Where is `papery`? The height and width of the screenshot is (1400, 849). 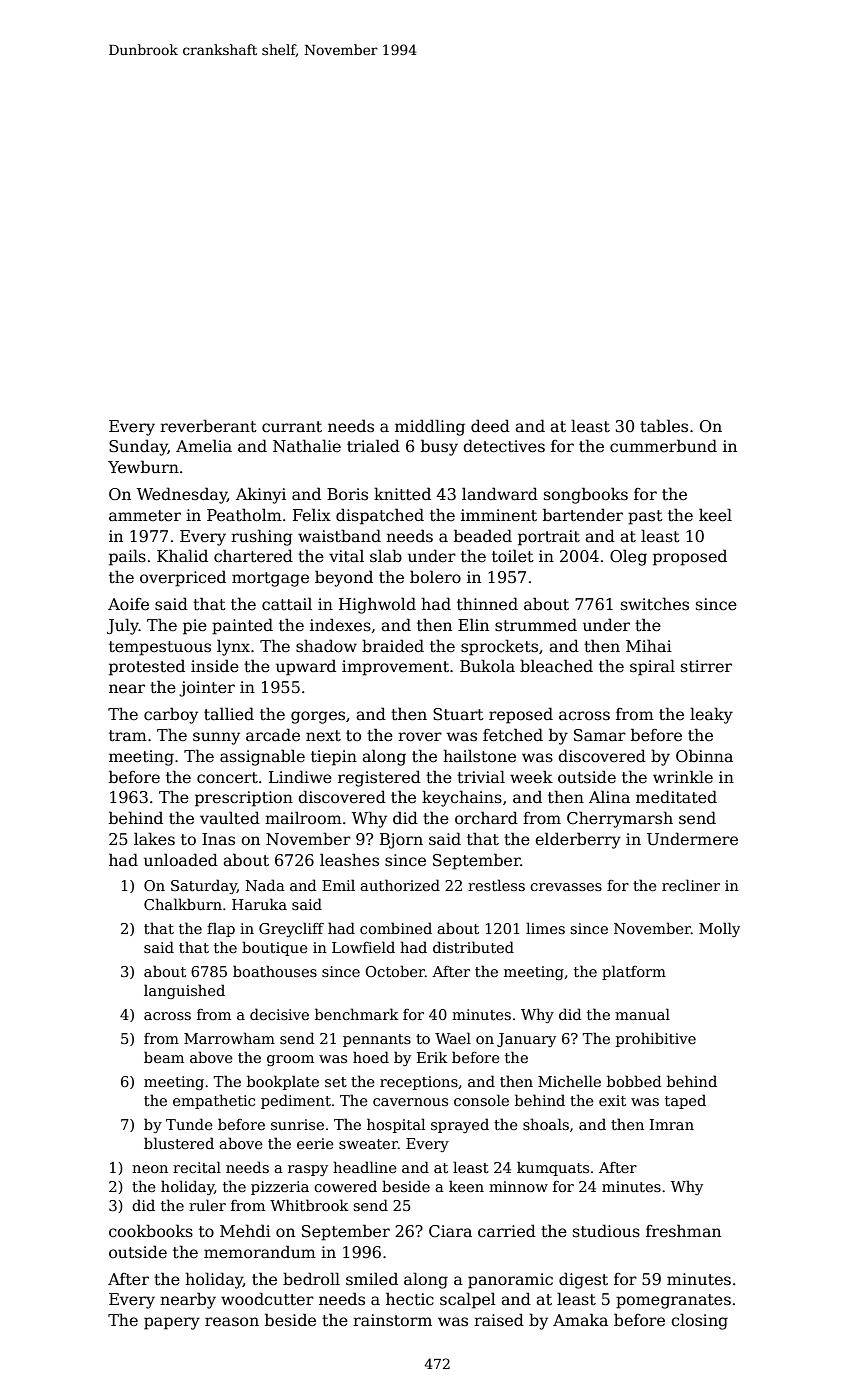 papery is located at coordinates (172, 1323).
